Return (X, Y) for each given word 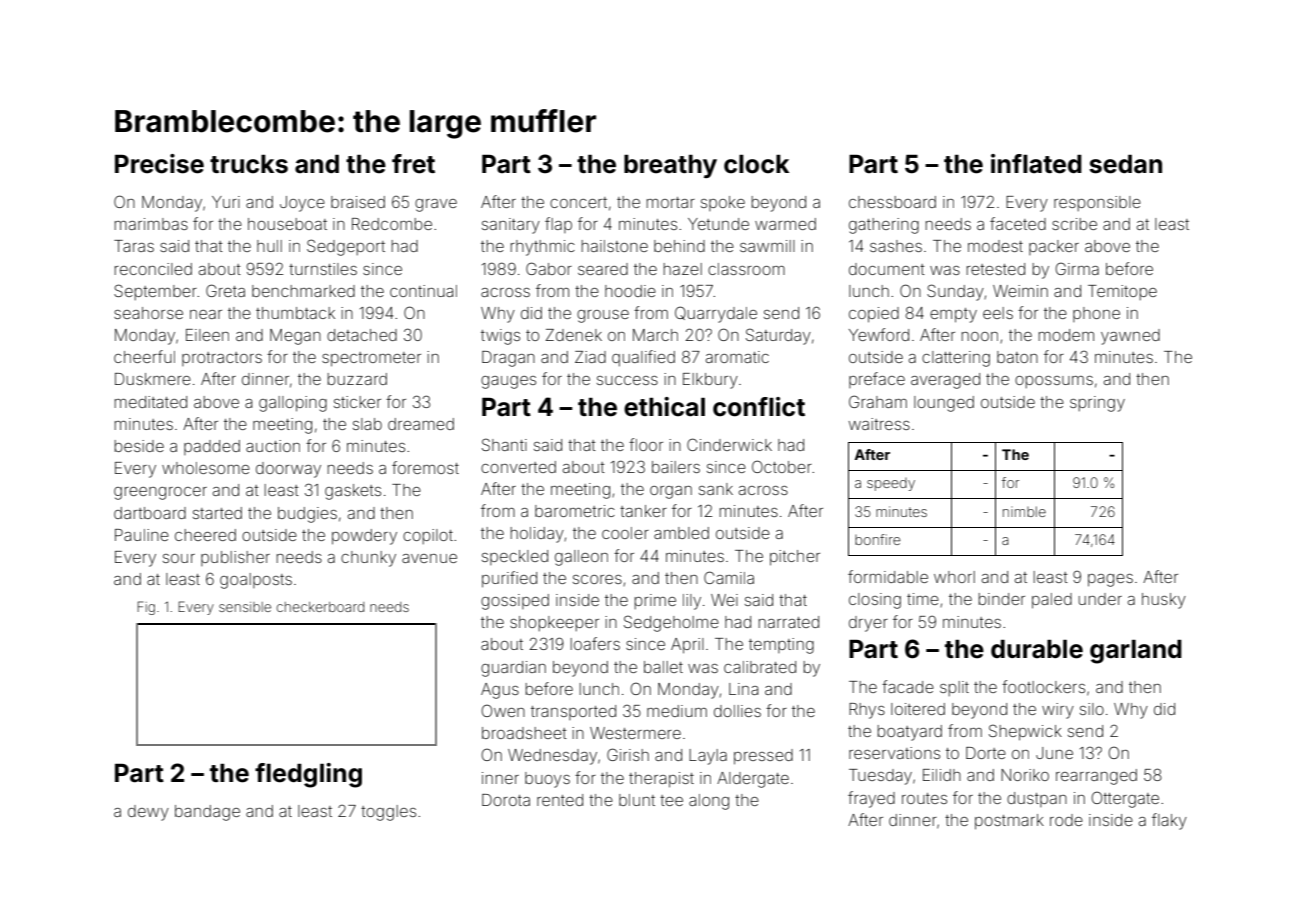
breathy (670, 166)
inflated (1036, 164)
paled (1052, 601)
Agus (500, 691)
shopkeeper (554, 623)
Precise (159, 164)
